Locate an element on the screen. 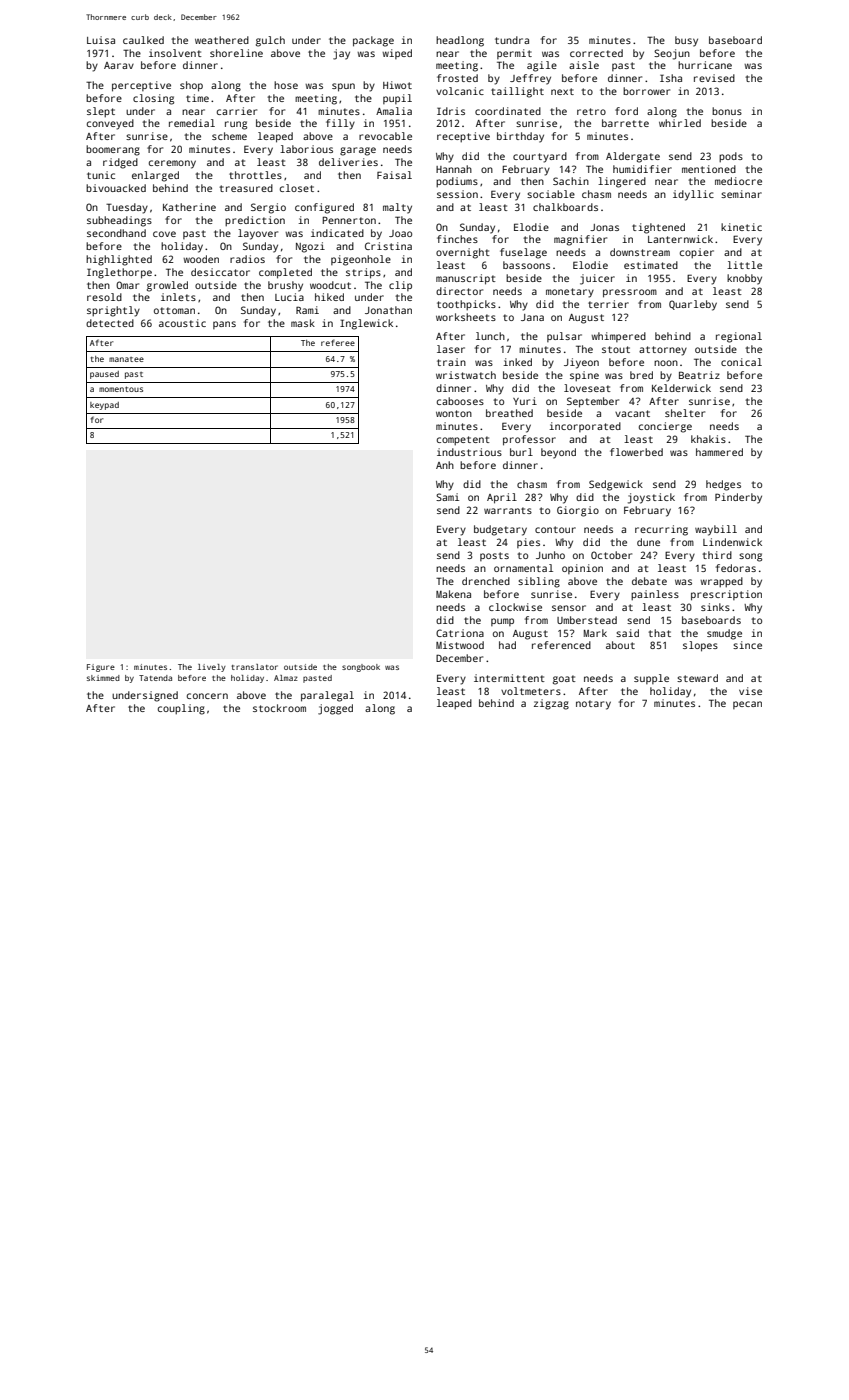 The image size is (849, 1400). Jonathan is located at coordinates (388, 310).
